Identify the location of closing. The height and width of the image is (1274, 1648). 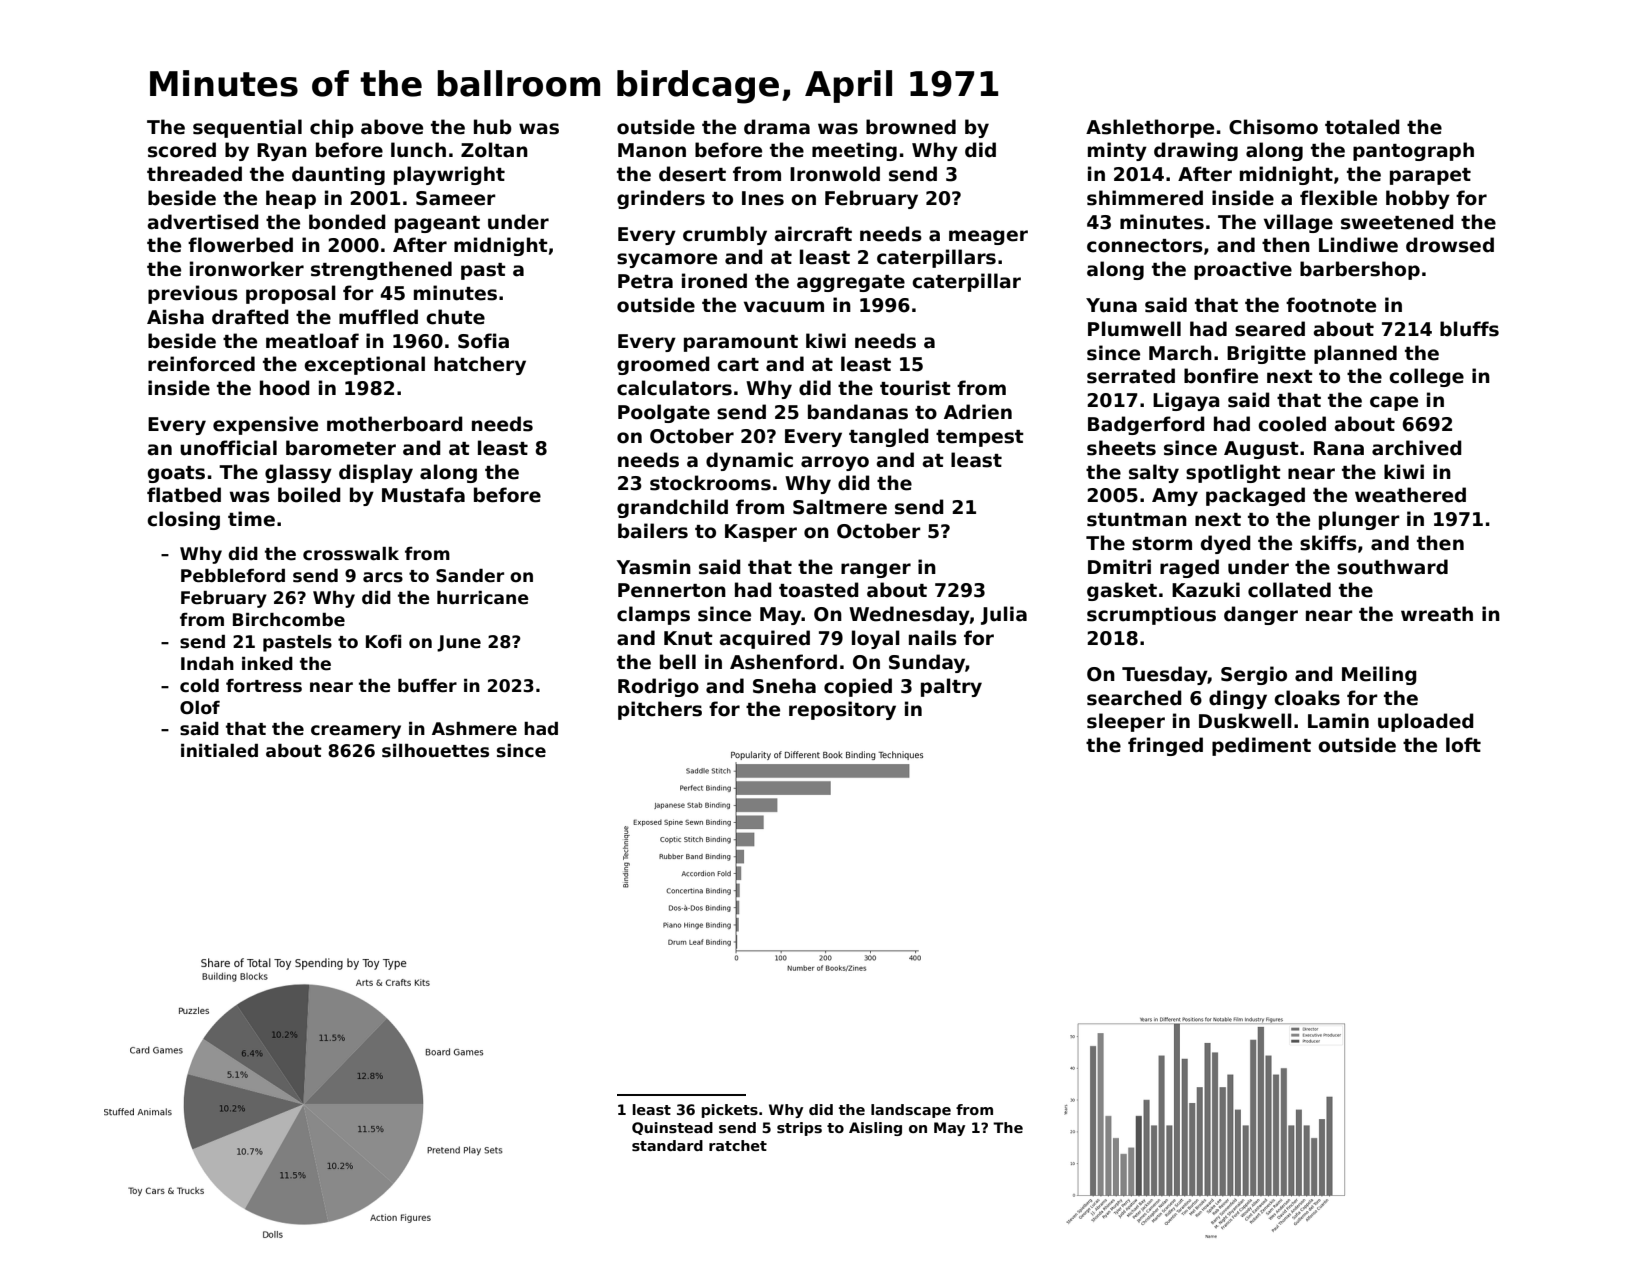
(183, 520).
